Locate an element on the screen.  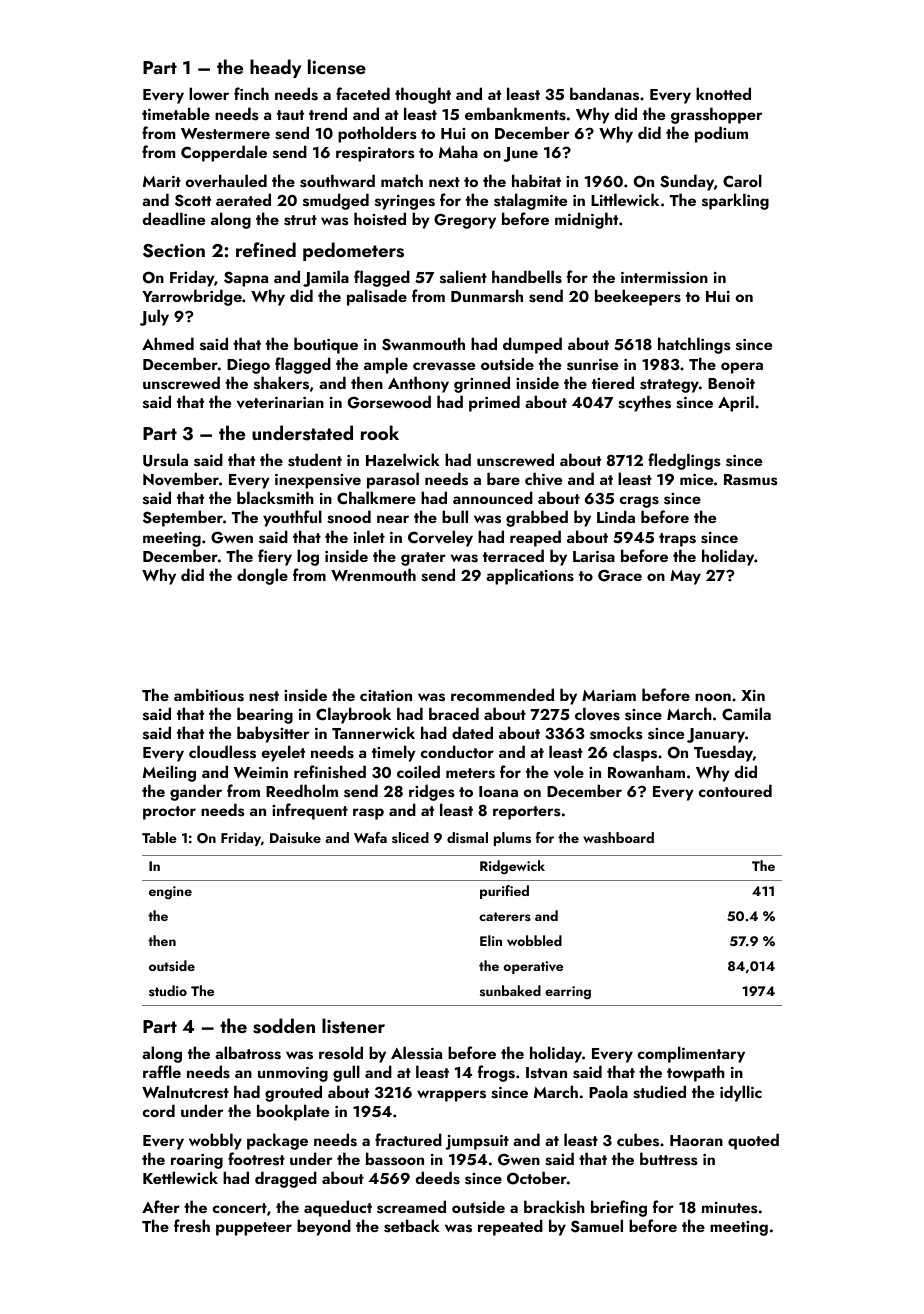
ambitious is located at coordinates (209, 695).
